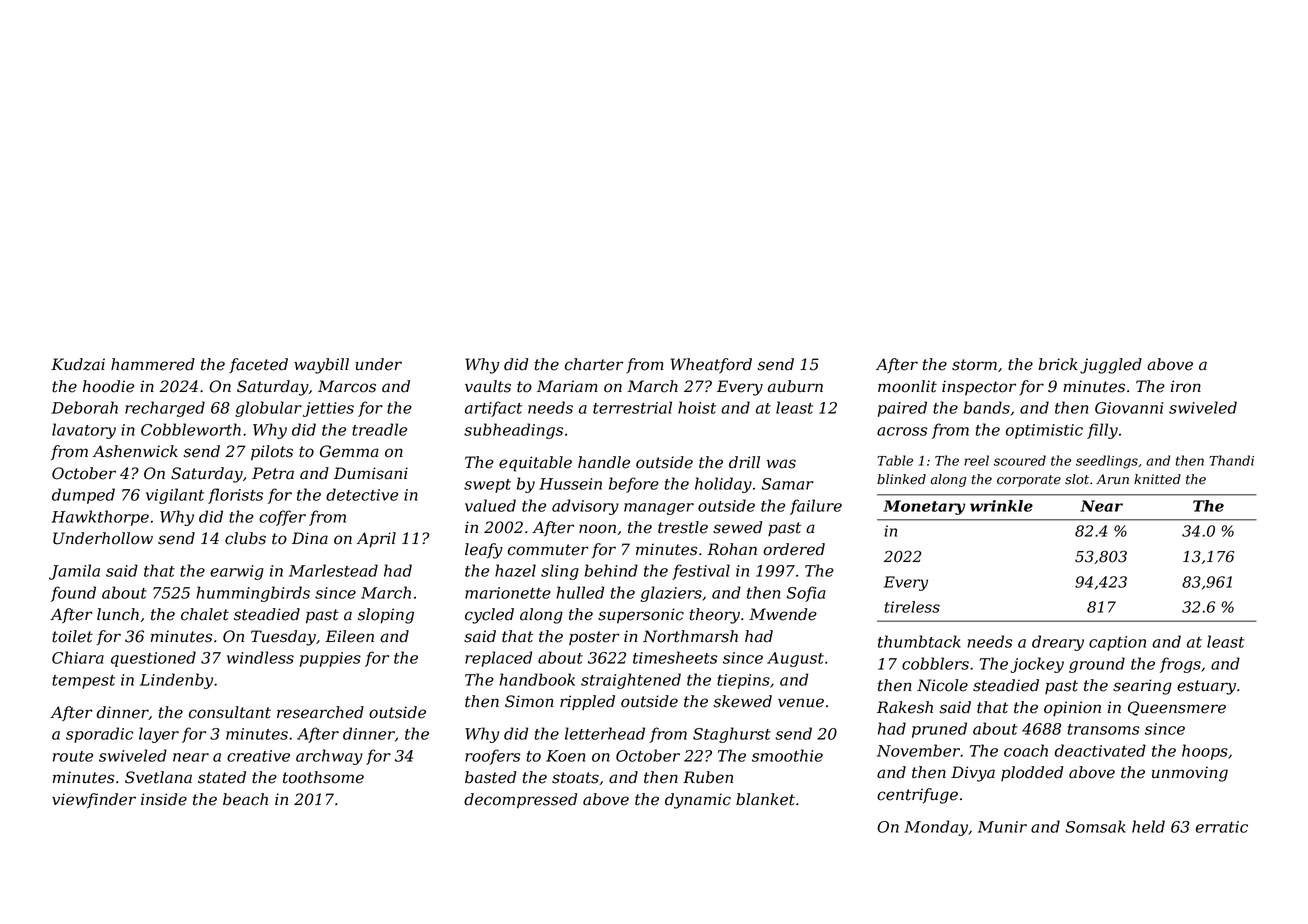 The width and height of the screenshot is (1308, 924). Describe the element at coordinates (1001, 506) in the screenshot. I see `wrinkle` at that location.
